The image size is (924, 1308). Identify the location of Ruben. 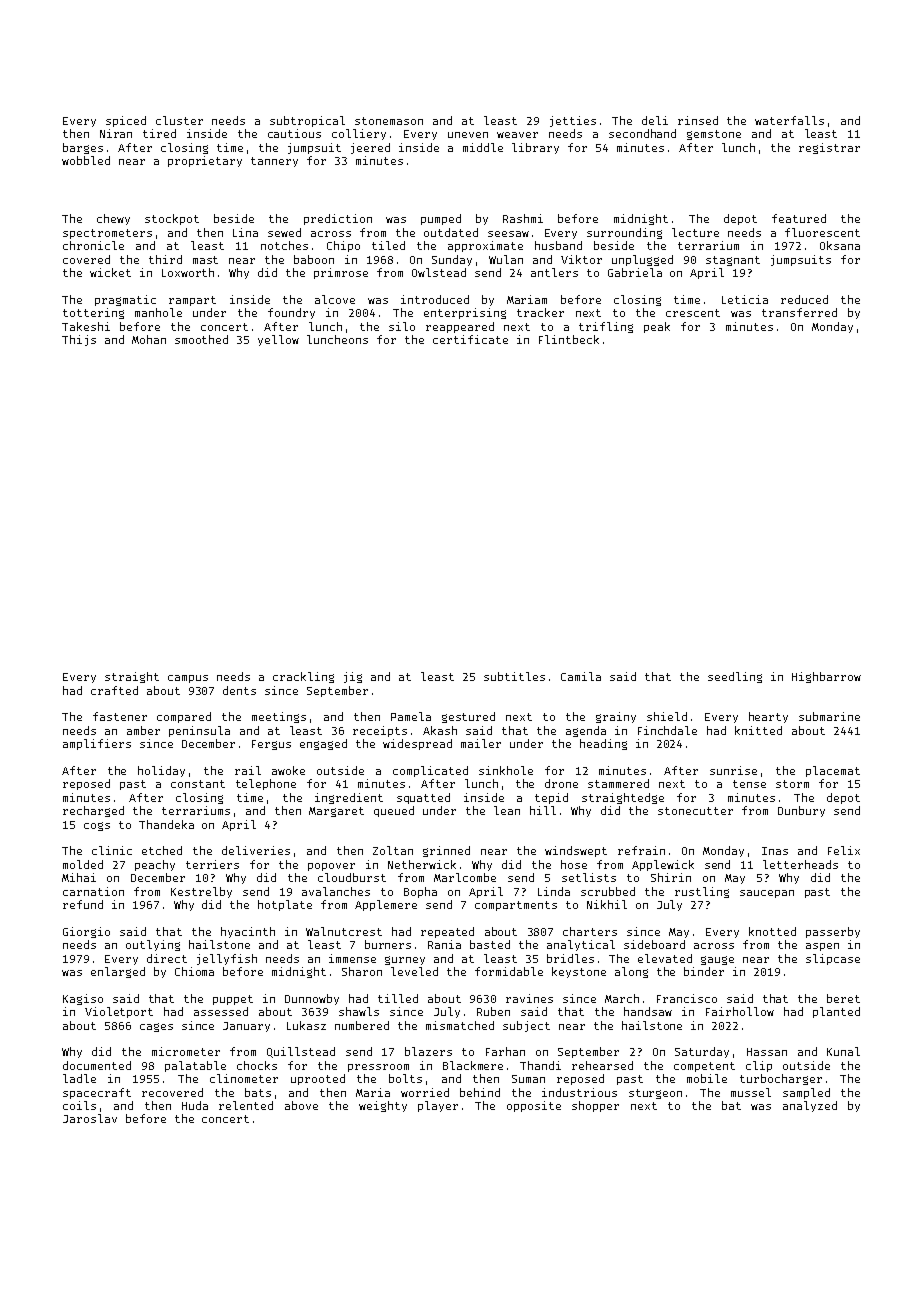
(493, 1011).
